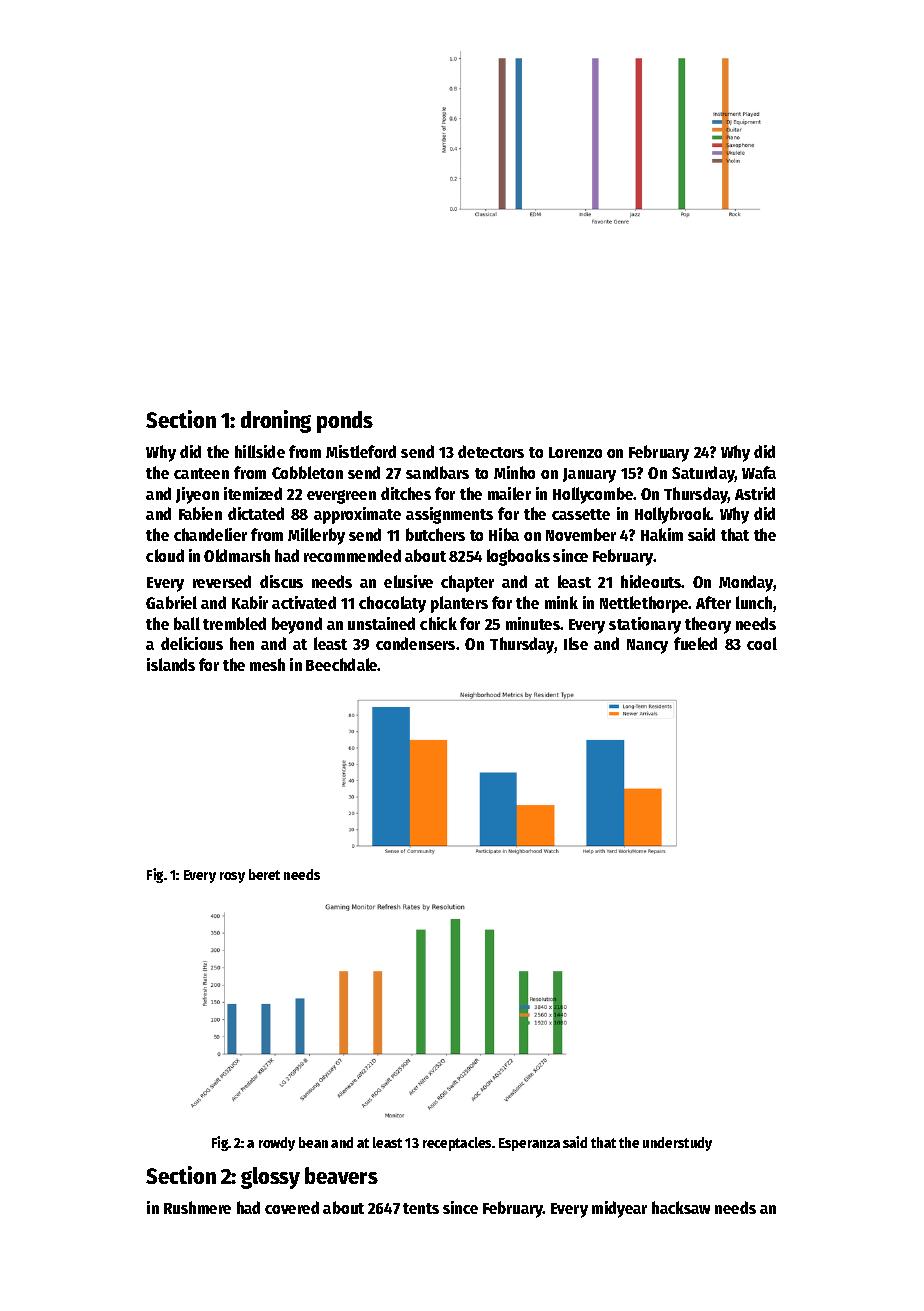  Describe the element at coordinates (276, 421) in the page. I see `droning` at that location.
